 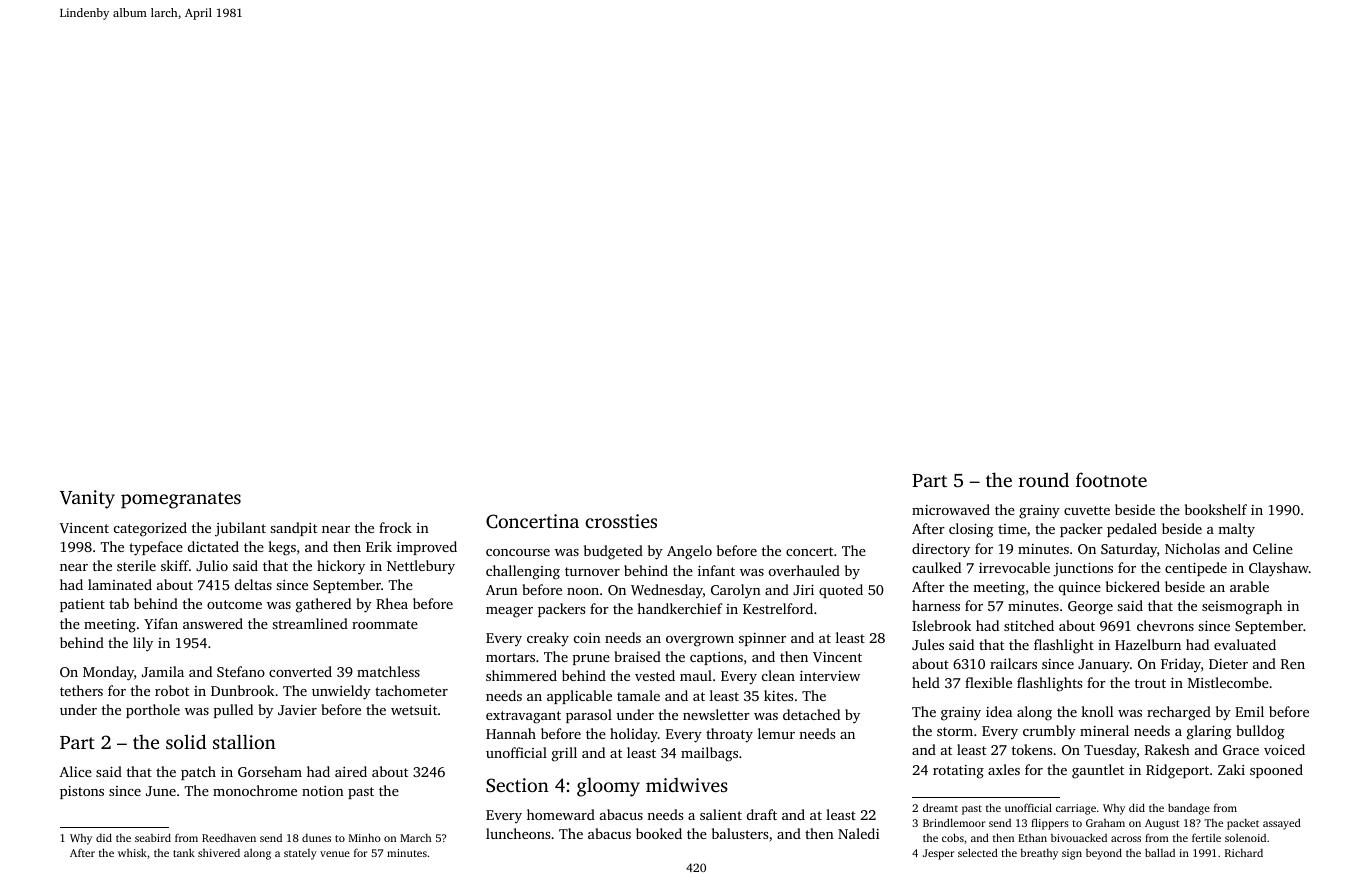 I want to click on trout, so click(x=1150, y=683).
